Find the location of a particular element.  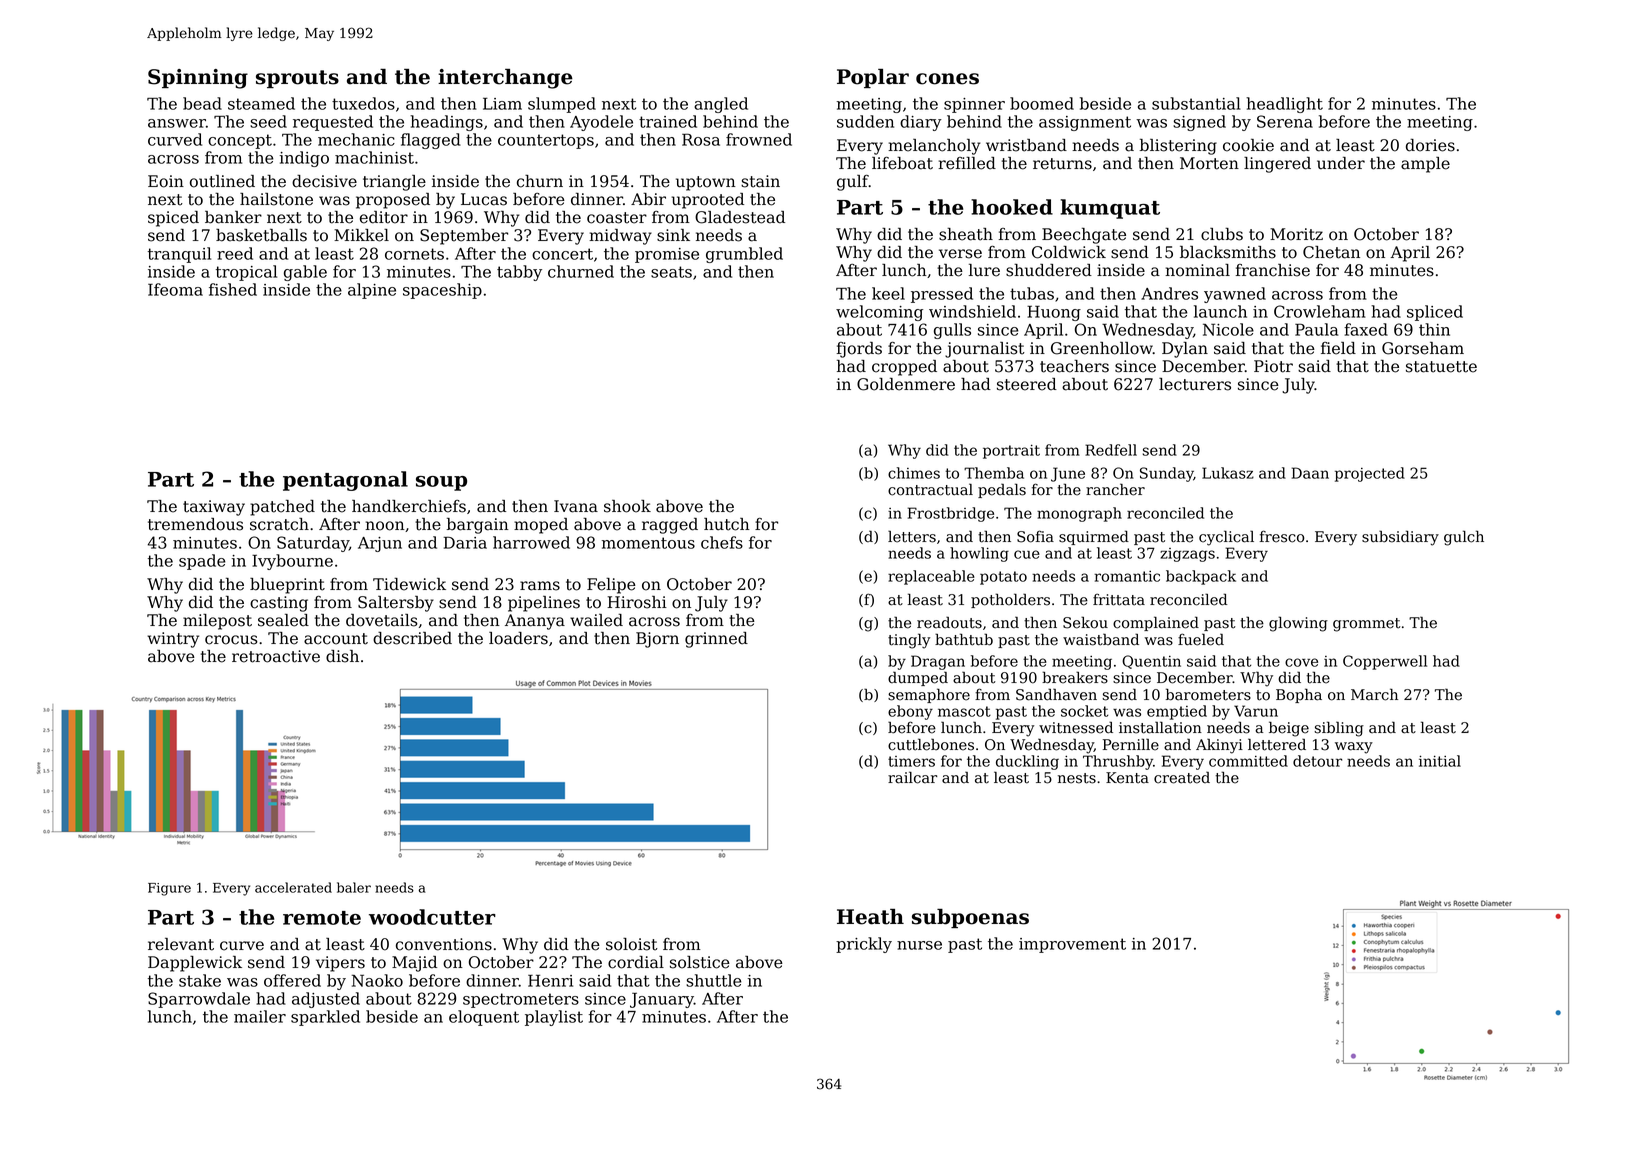

howling is located at coordinates (979, 554).
